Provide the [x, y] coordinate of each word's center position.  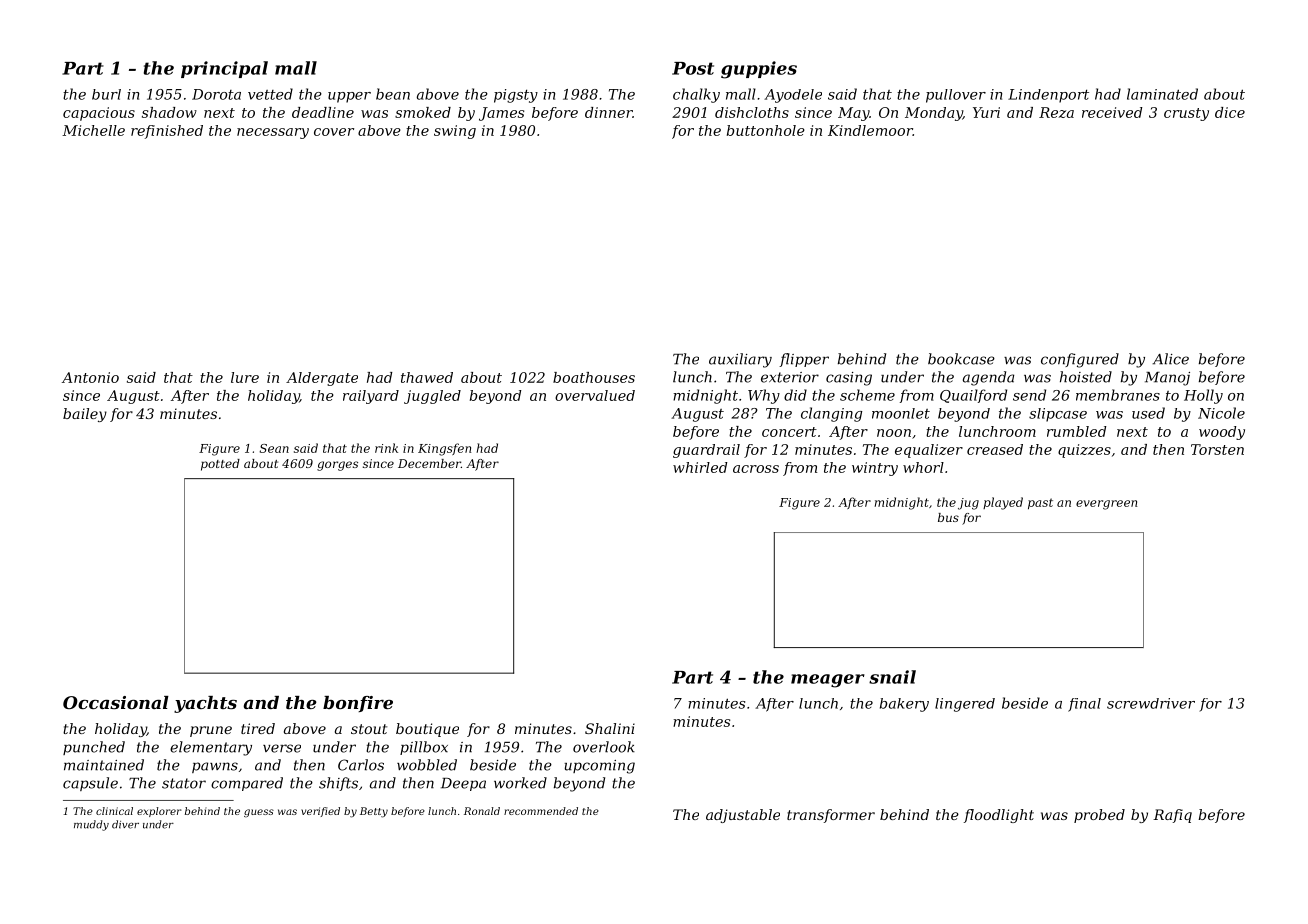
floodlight [999, 816]
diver [125, 824]
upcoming [599, 767]
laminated [1162, 94]
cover [334, 132]
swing [455, 132]
